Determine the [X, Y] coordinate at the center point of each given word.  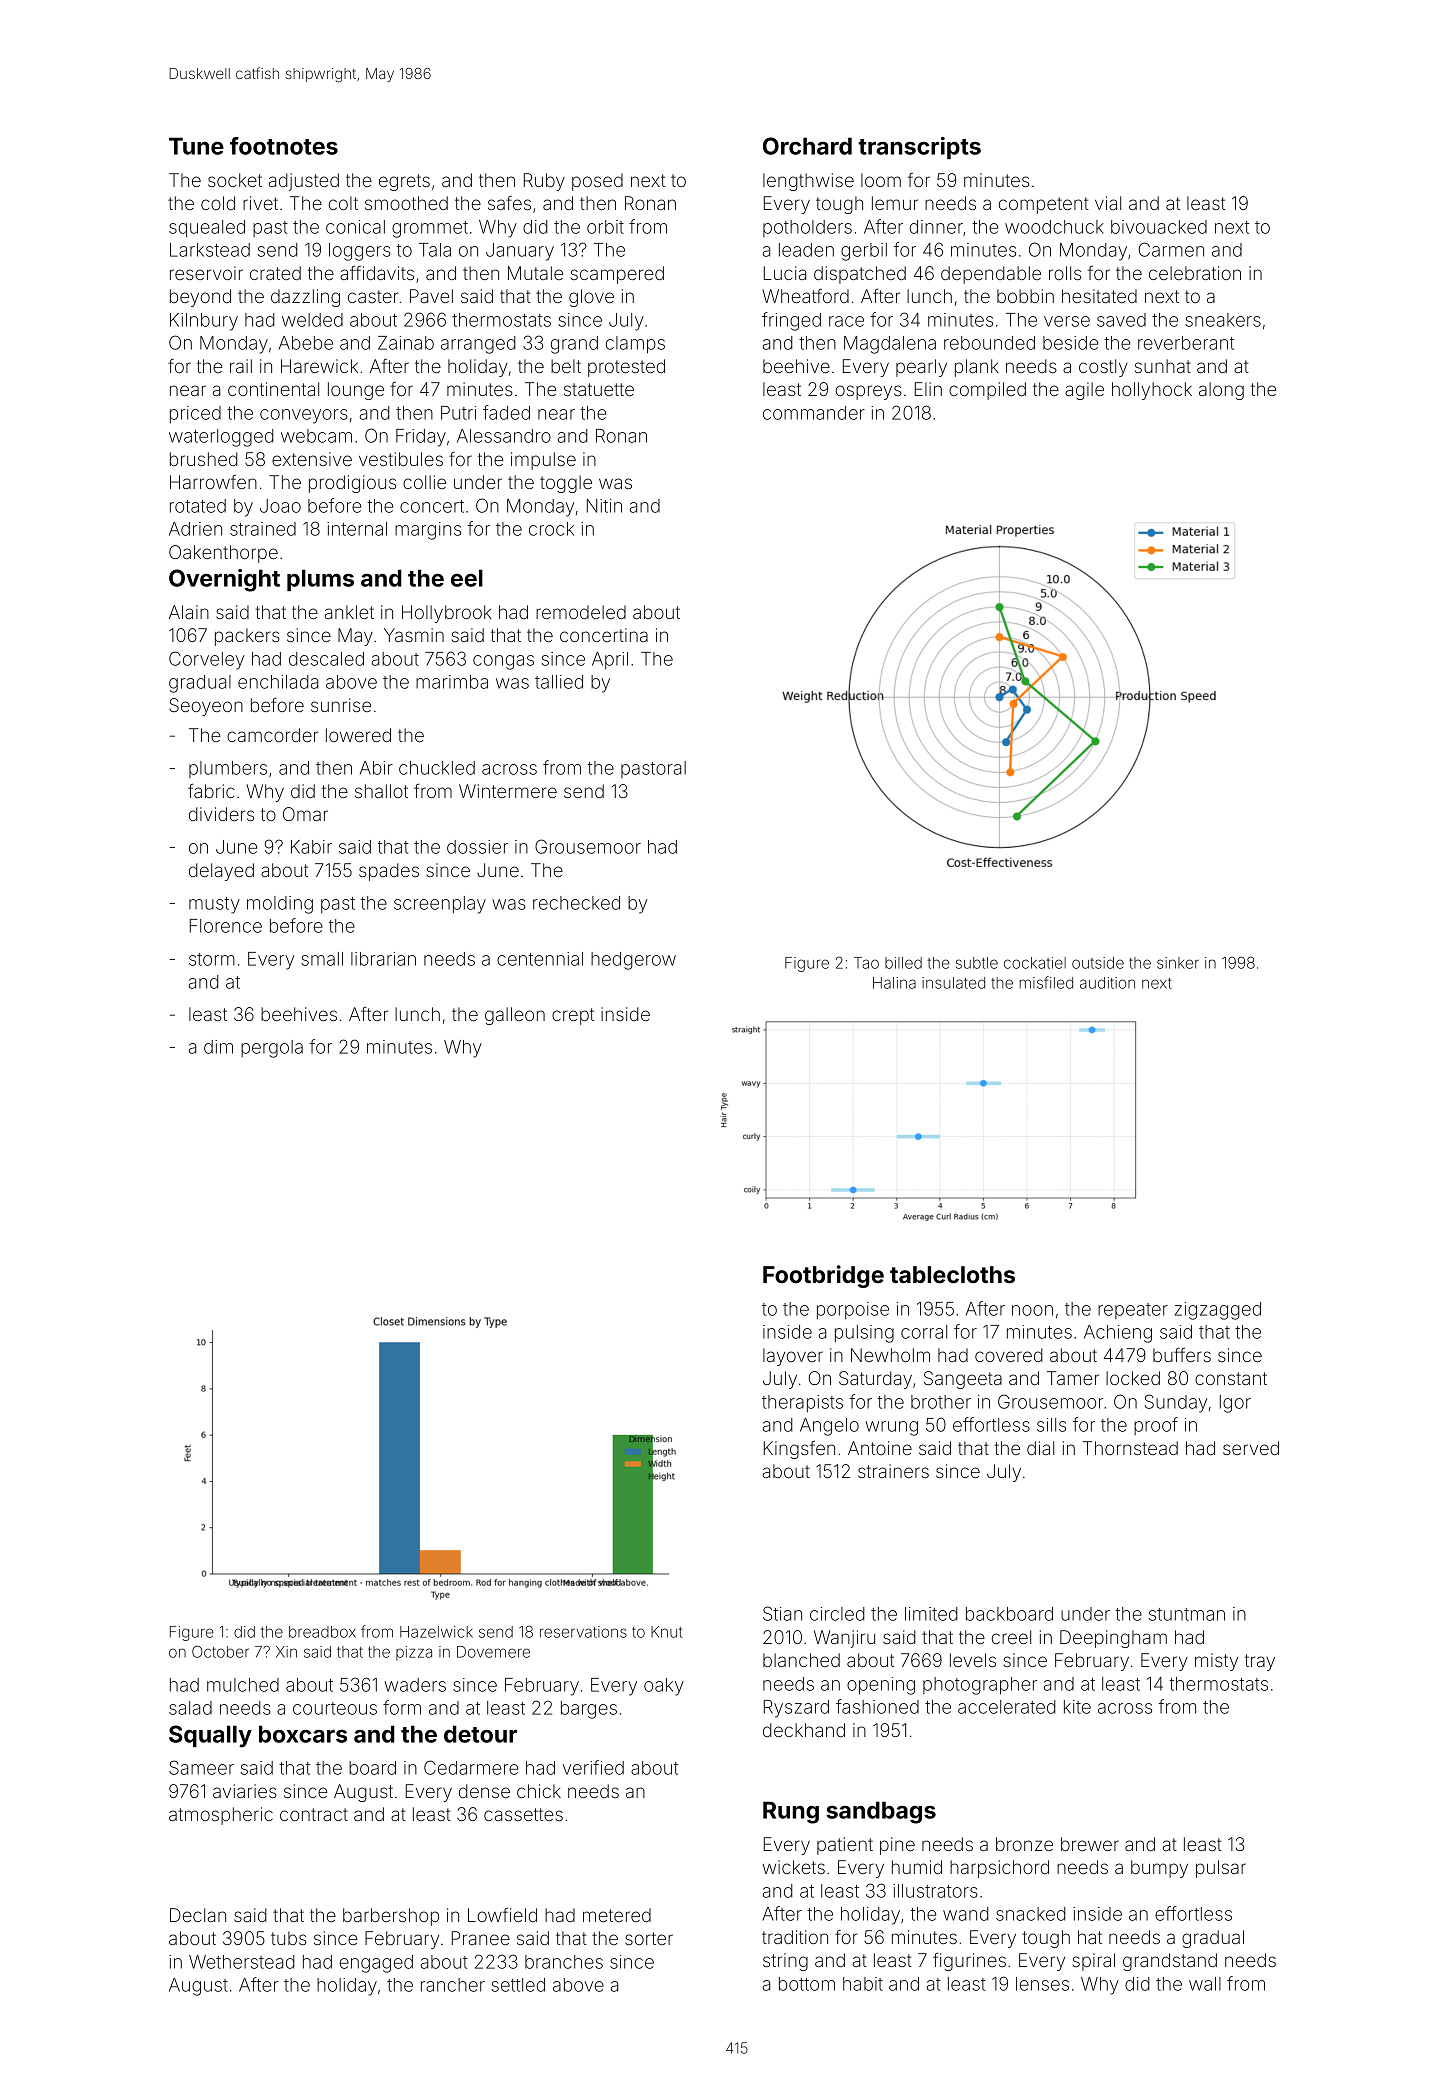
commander [814, 413]
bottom [807, 1984]
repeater [1133, 1311]
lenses [1042, 1984]
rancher [453, 1985]
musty [214, 905]
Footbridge [823, 1276]
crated [275, 273]
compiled [987, 391]
